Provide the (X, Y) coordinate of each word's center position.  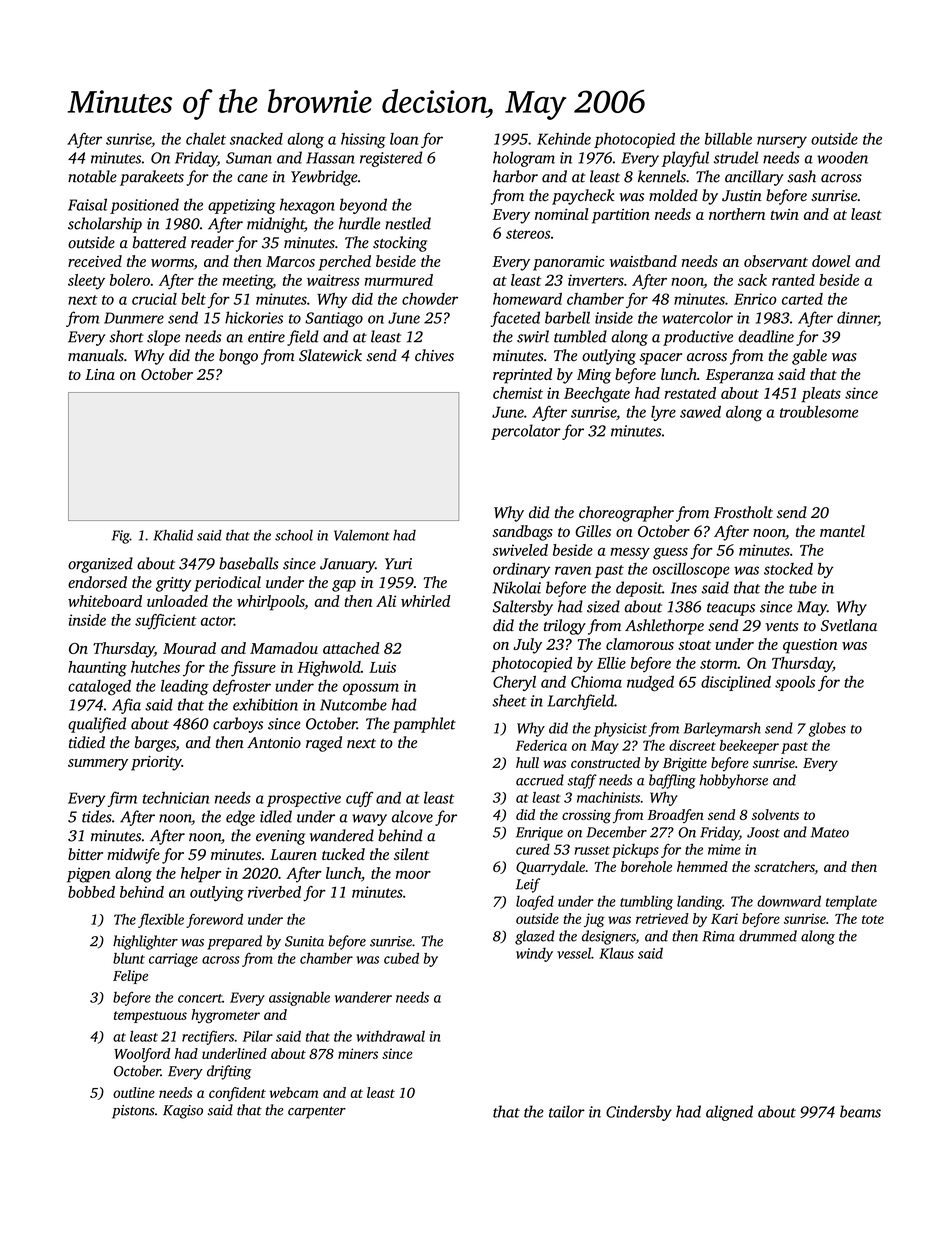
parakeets (152, 178)
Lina (100, 374)
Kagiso (183, 1112)
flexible (161, 921)
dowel (831, 261)
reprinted (522, 376)
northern (737, 214)
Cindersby (639, 1113)
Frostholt (743, 512)
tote (873, 919)
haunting (97, 669)
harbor (515, 176)
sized (603, 606)
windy (534, 954)
